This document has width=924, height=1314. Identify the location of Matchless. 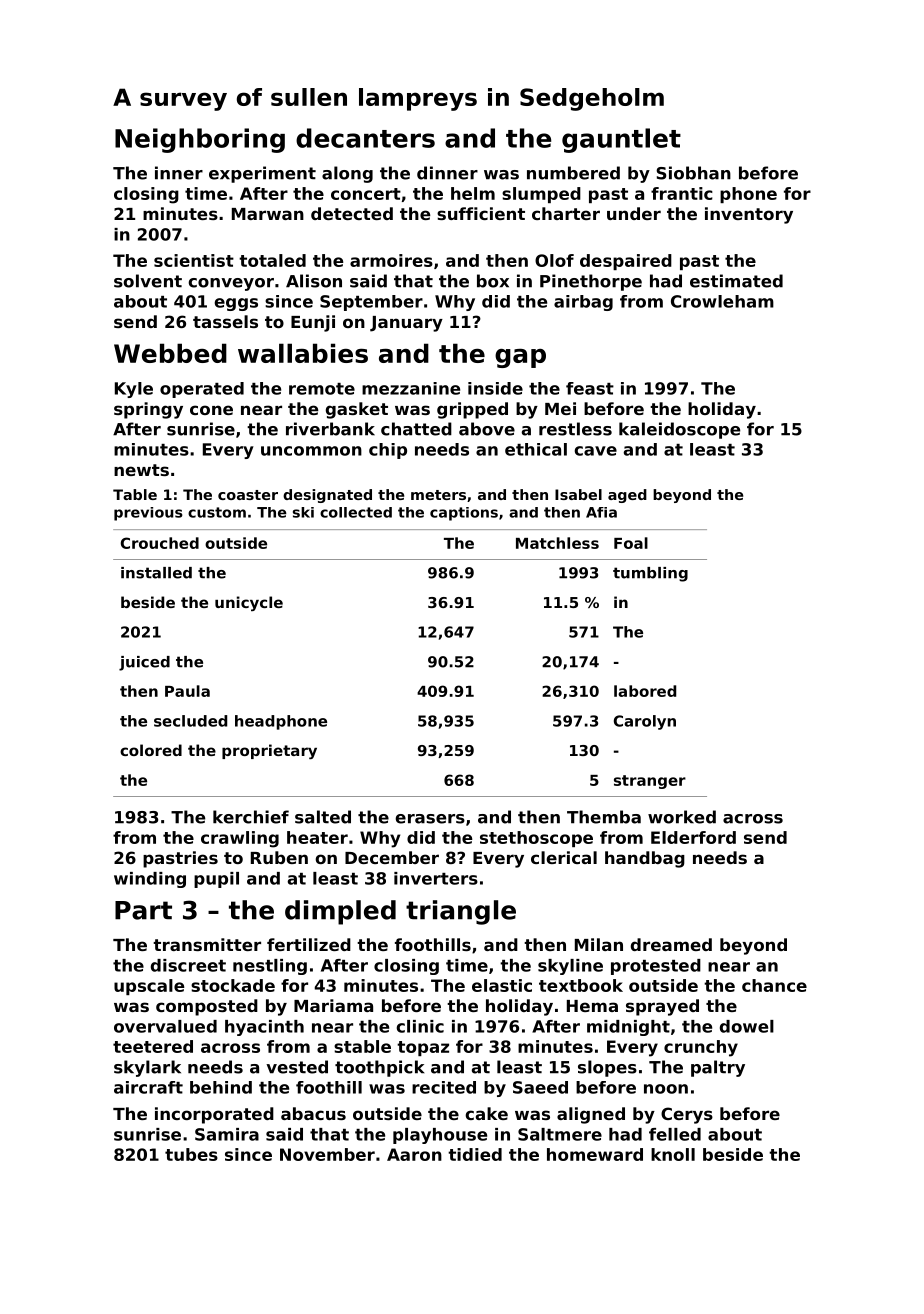
(557, 543).
